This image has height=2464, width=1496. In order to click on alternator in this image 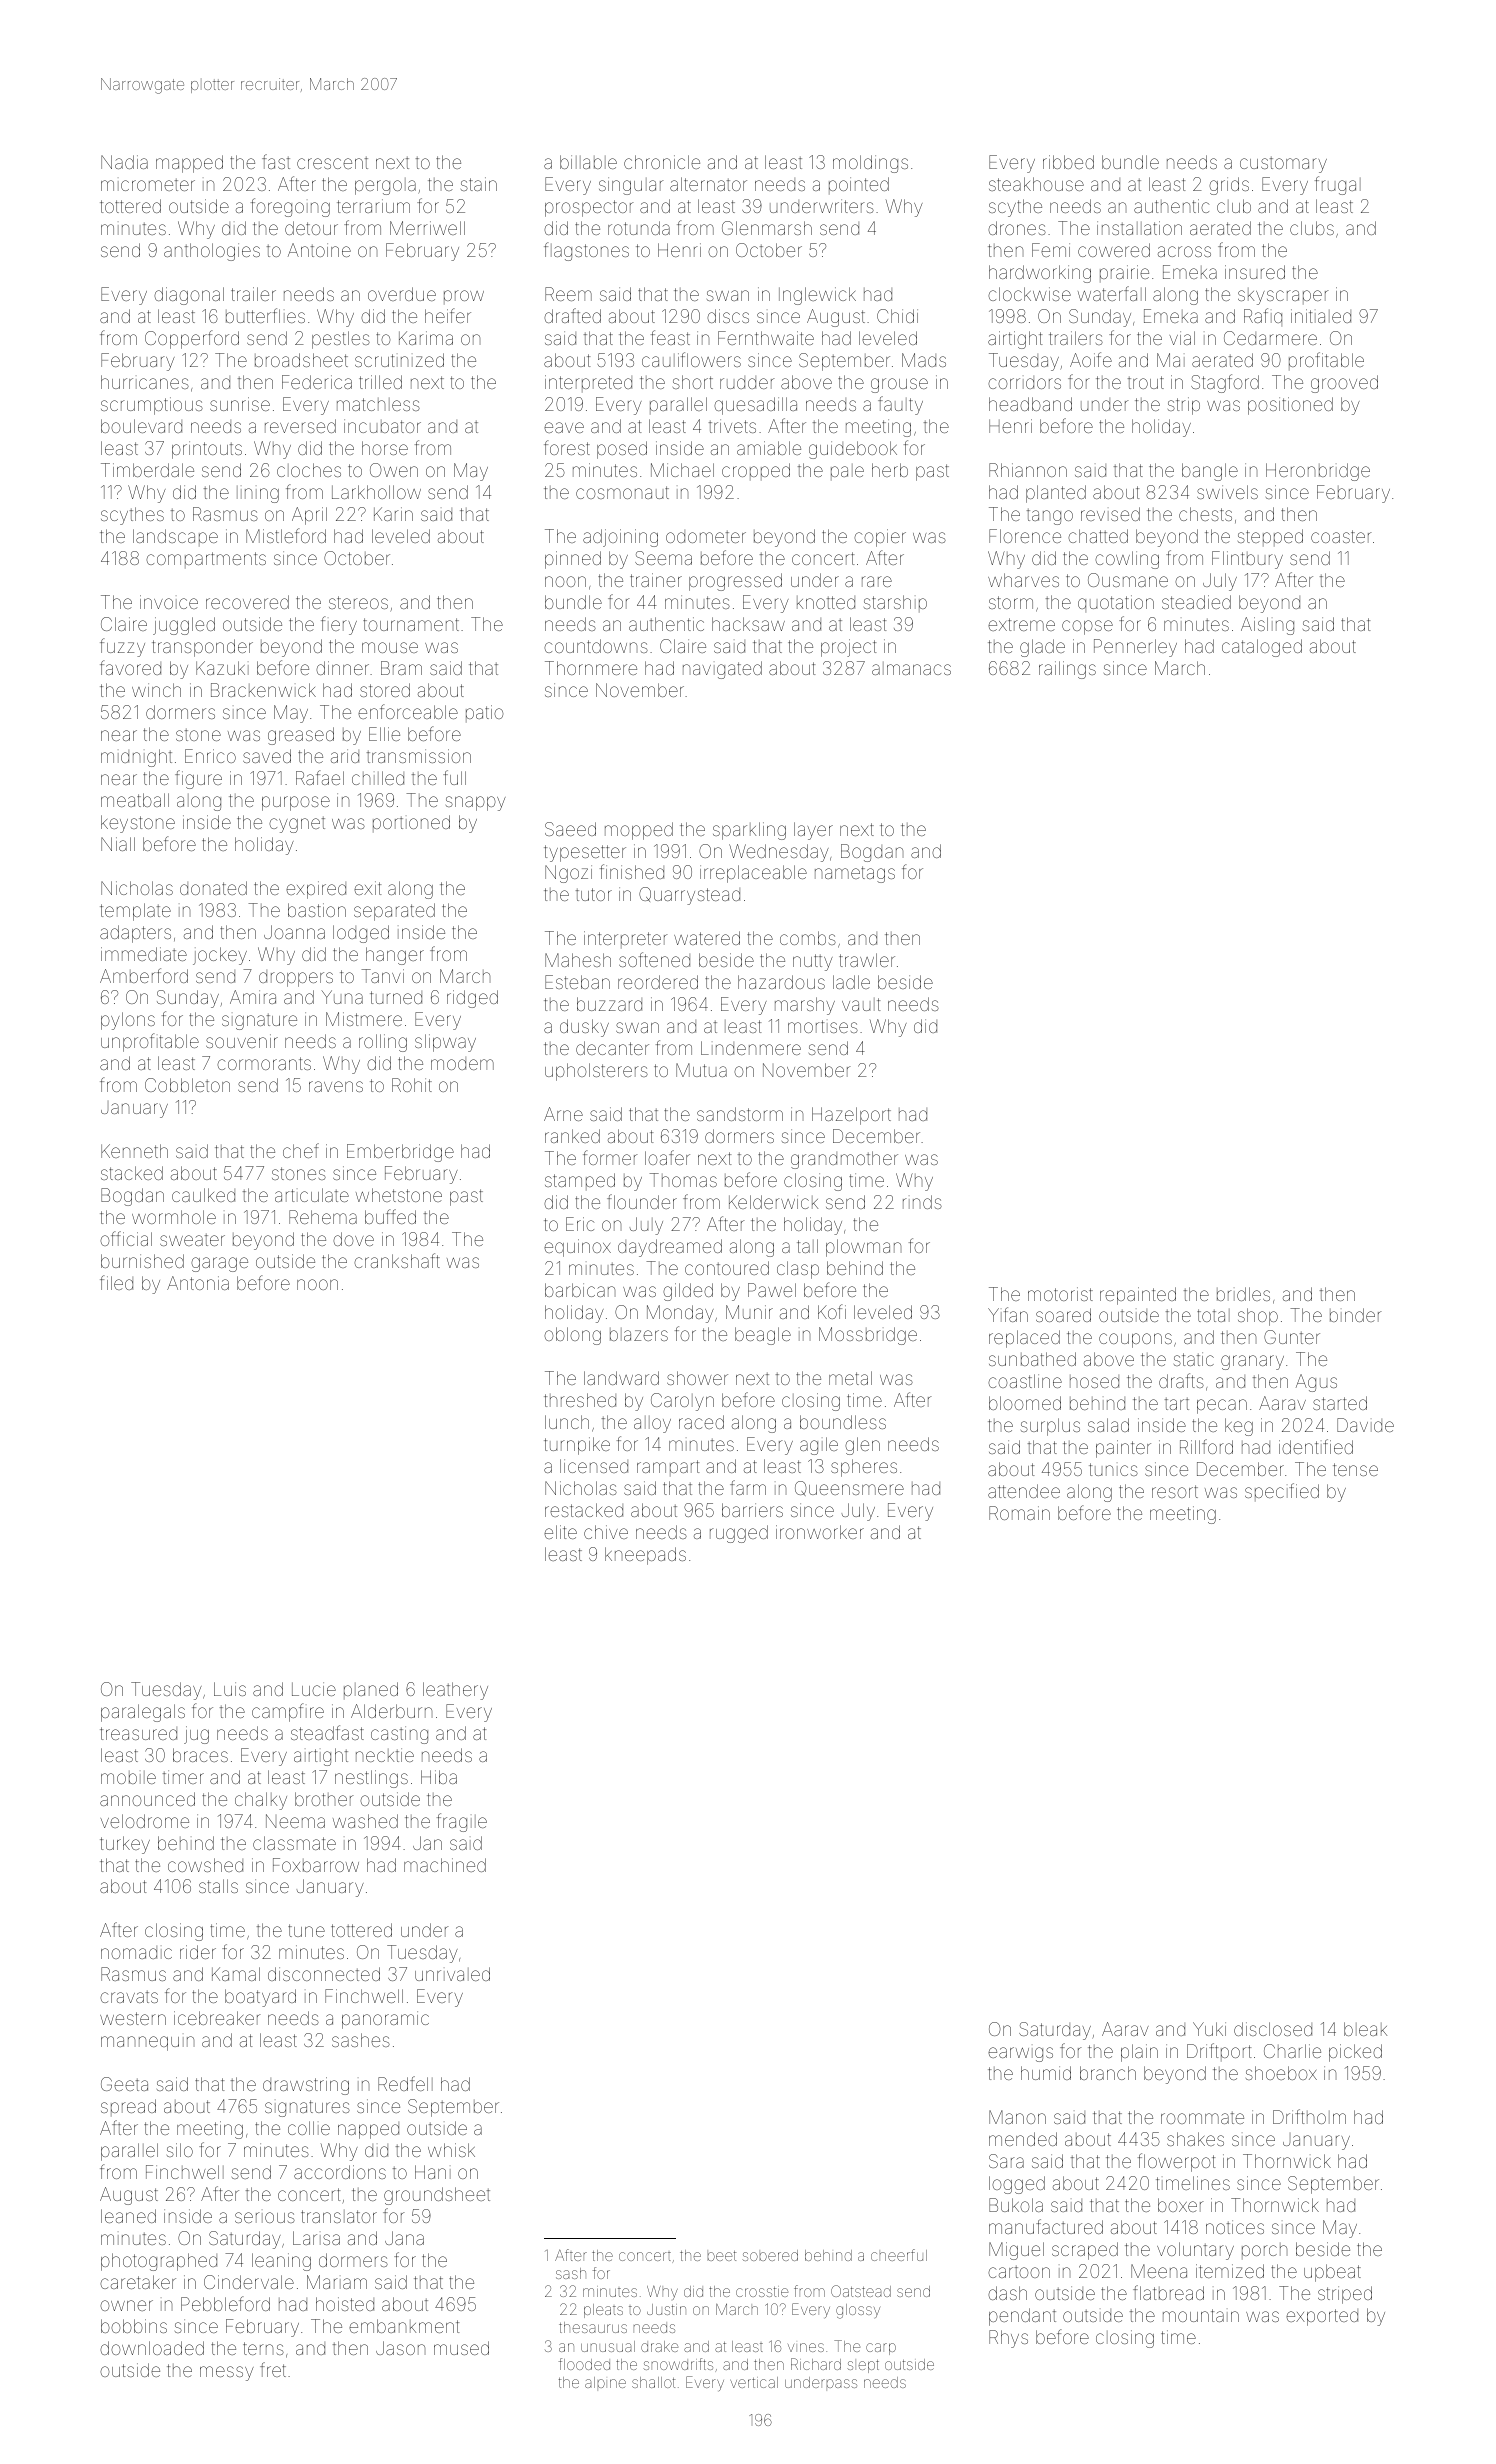, I will do `click(708, 184)`.
